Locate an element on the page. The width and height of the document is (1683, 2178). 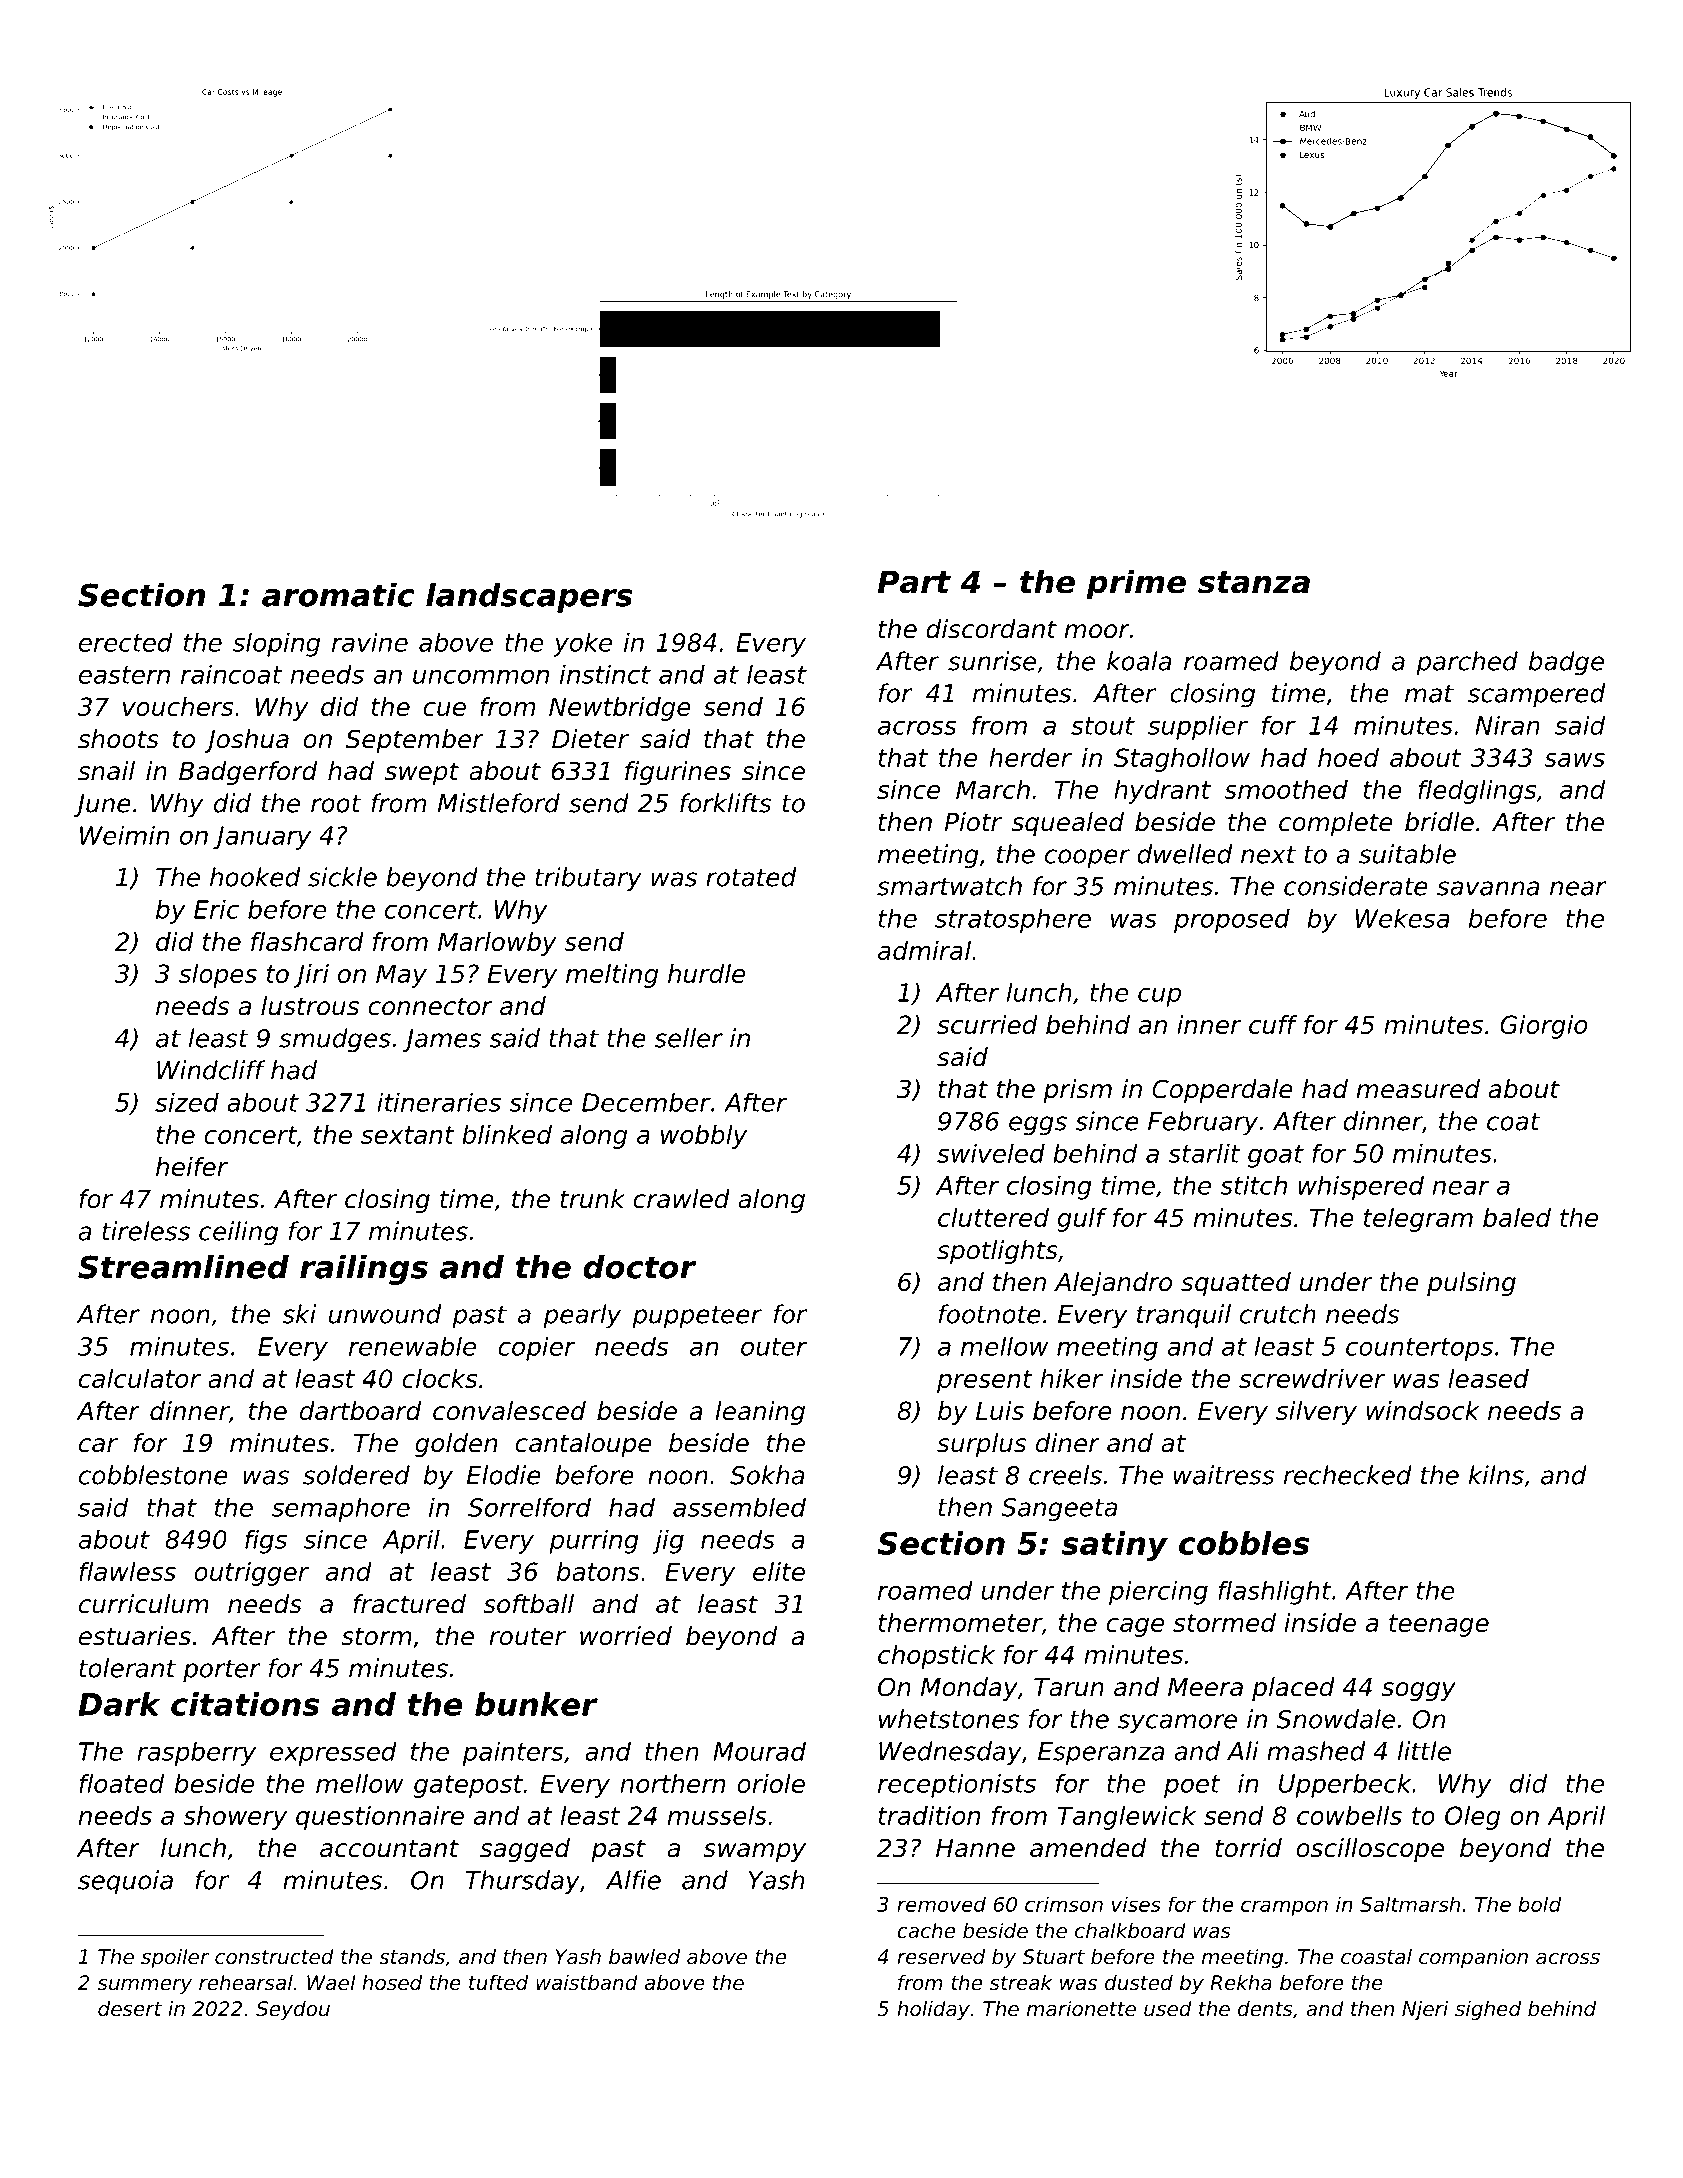
prime is located at coordinates (1136, 584).
